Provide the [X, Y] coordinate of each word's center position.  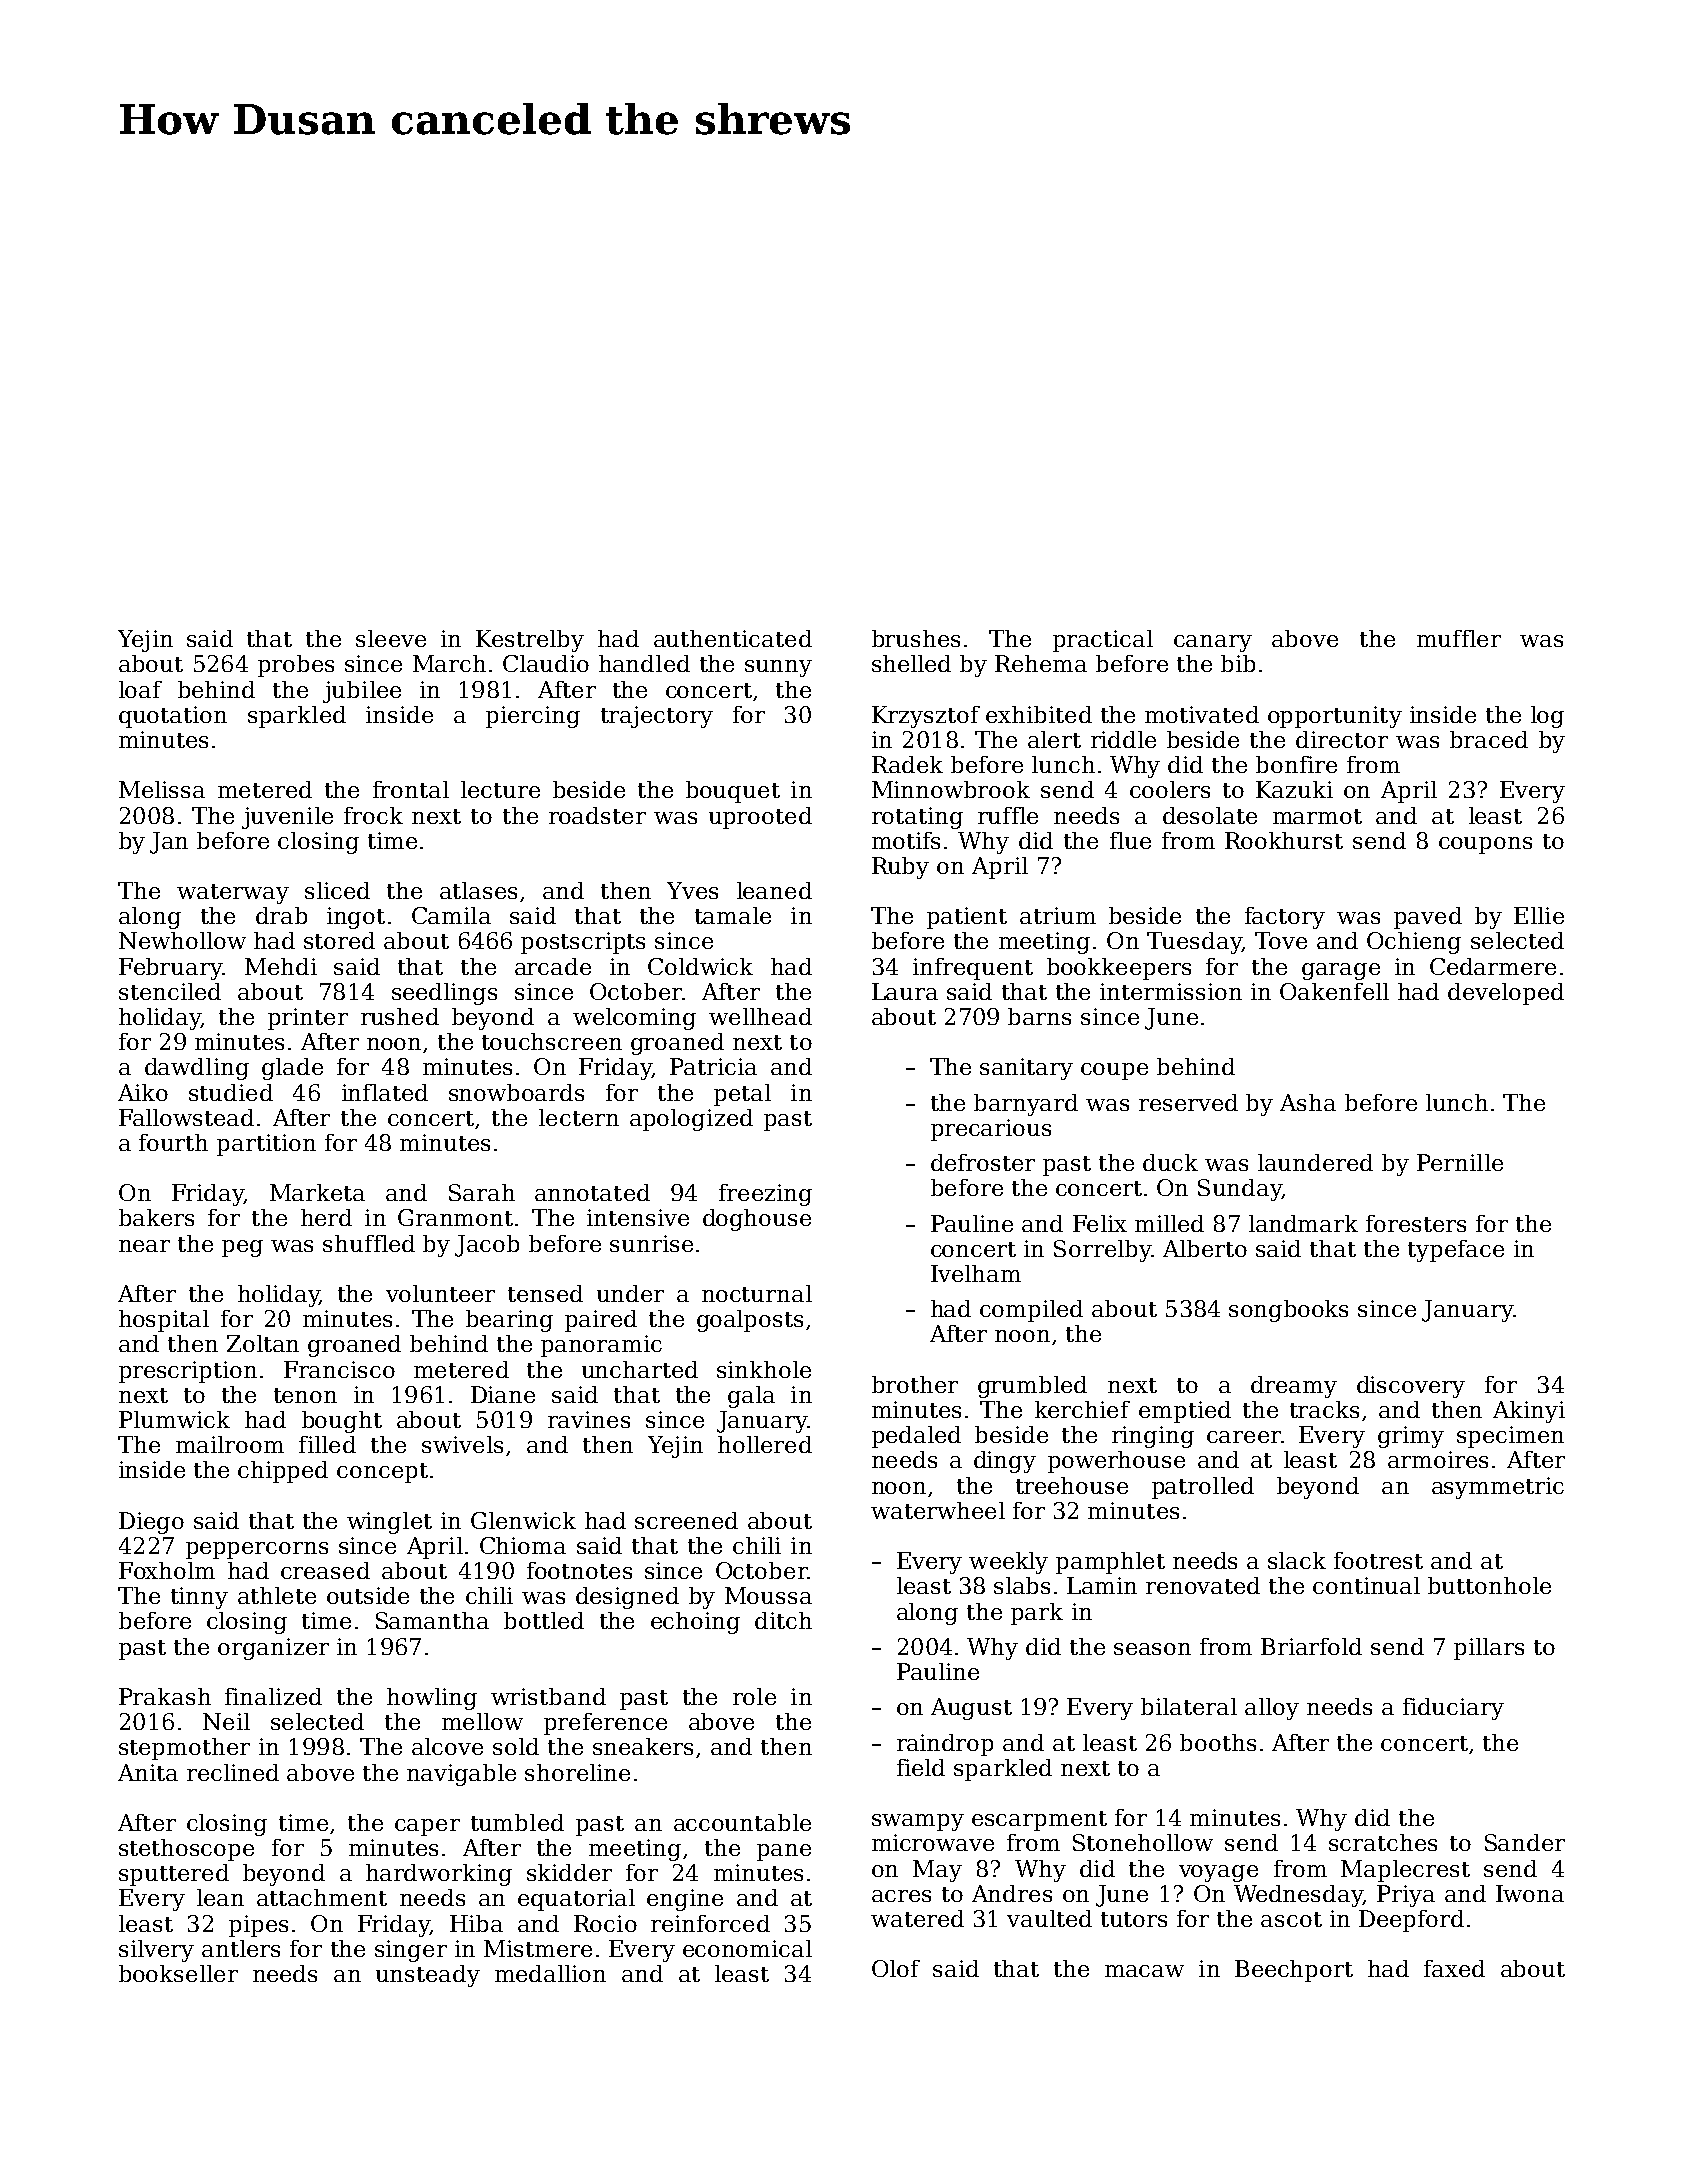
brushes [916, 638]
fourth [173, 1142]
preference [605, 1724]
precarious [991, 1130]
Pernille [1460, 1162]
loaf [140, 689]
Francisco [339, 1369]
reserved [1188, 1102]
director [1342, 739]
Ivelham [976, 1273]
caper [427, 1827]
